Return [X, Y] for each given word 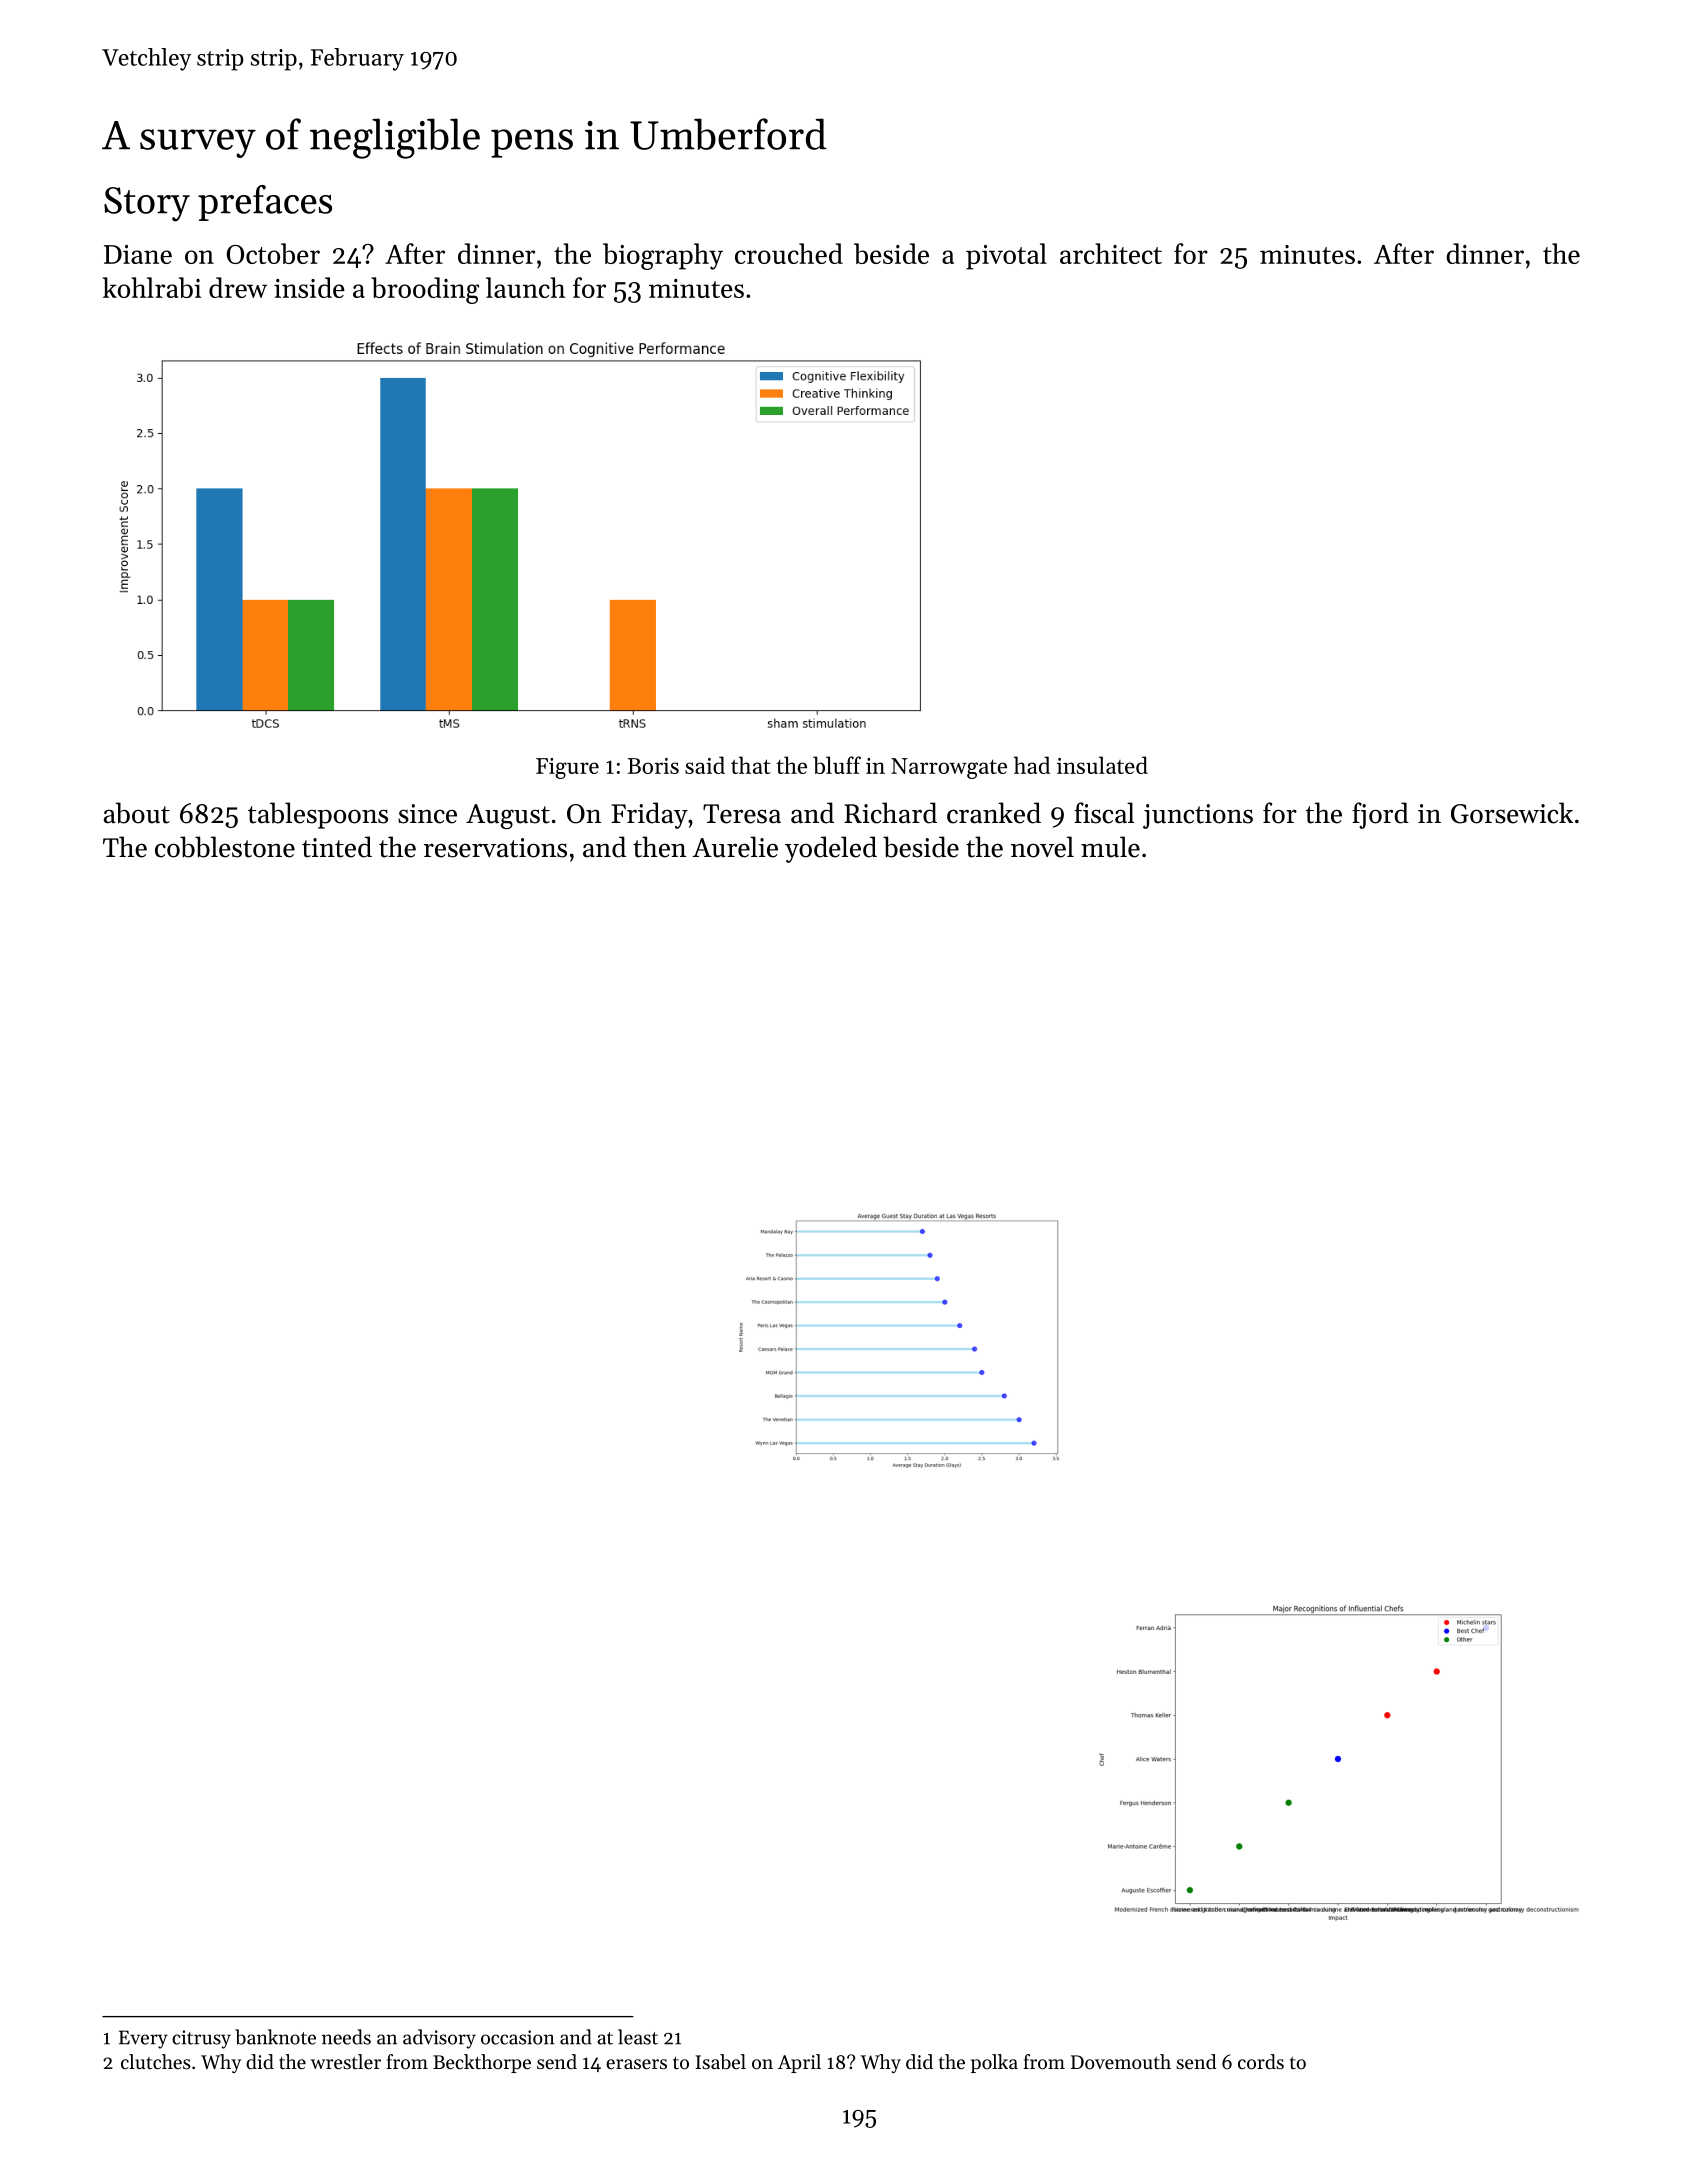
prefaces [265, 203]
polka [994, 2063]
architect [1111, 253]
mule [1110, 847]
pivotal [1006, 256]
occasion [518, 2037]
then [659, 847]
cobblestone [225, 847]
